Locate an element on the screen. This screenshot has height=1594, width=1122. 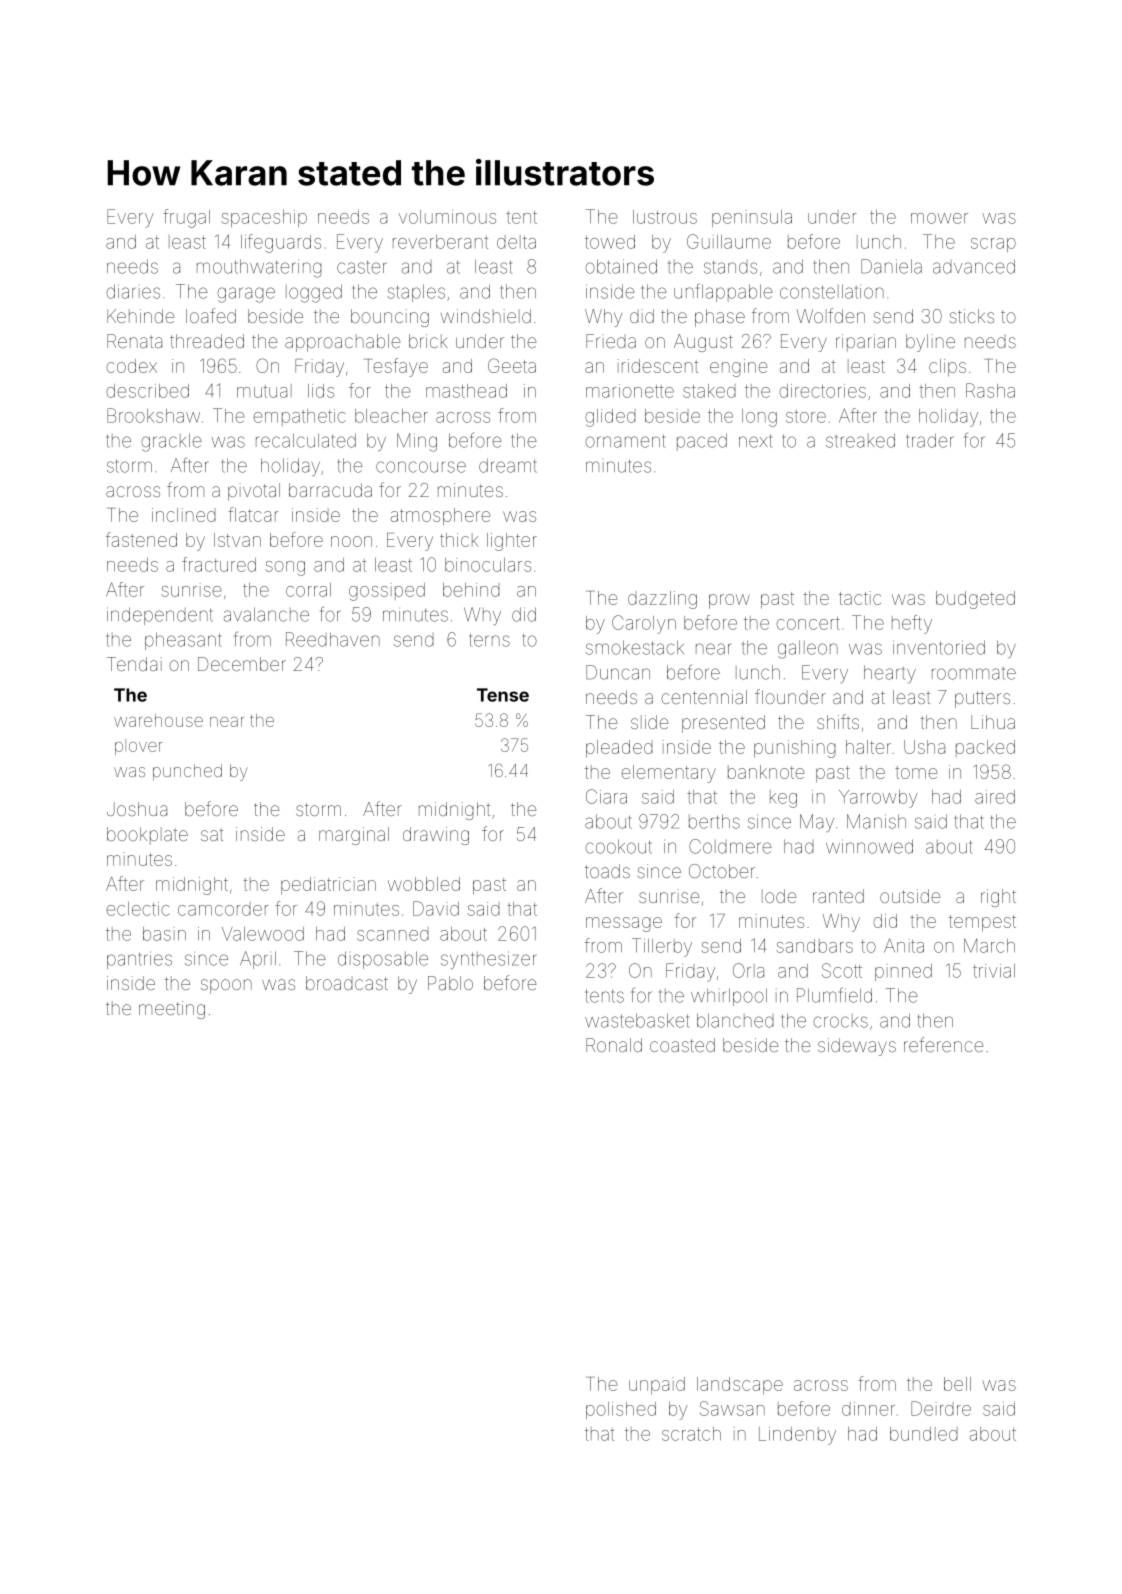
polished is located at coordinates (621, 1410).
